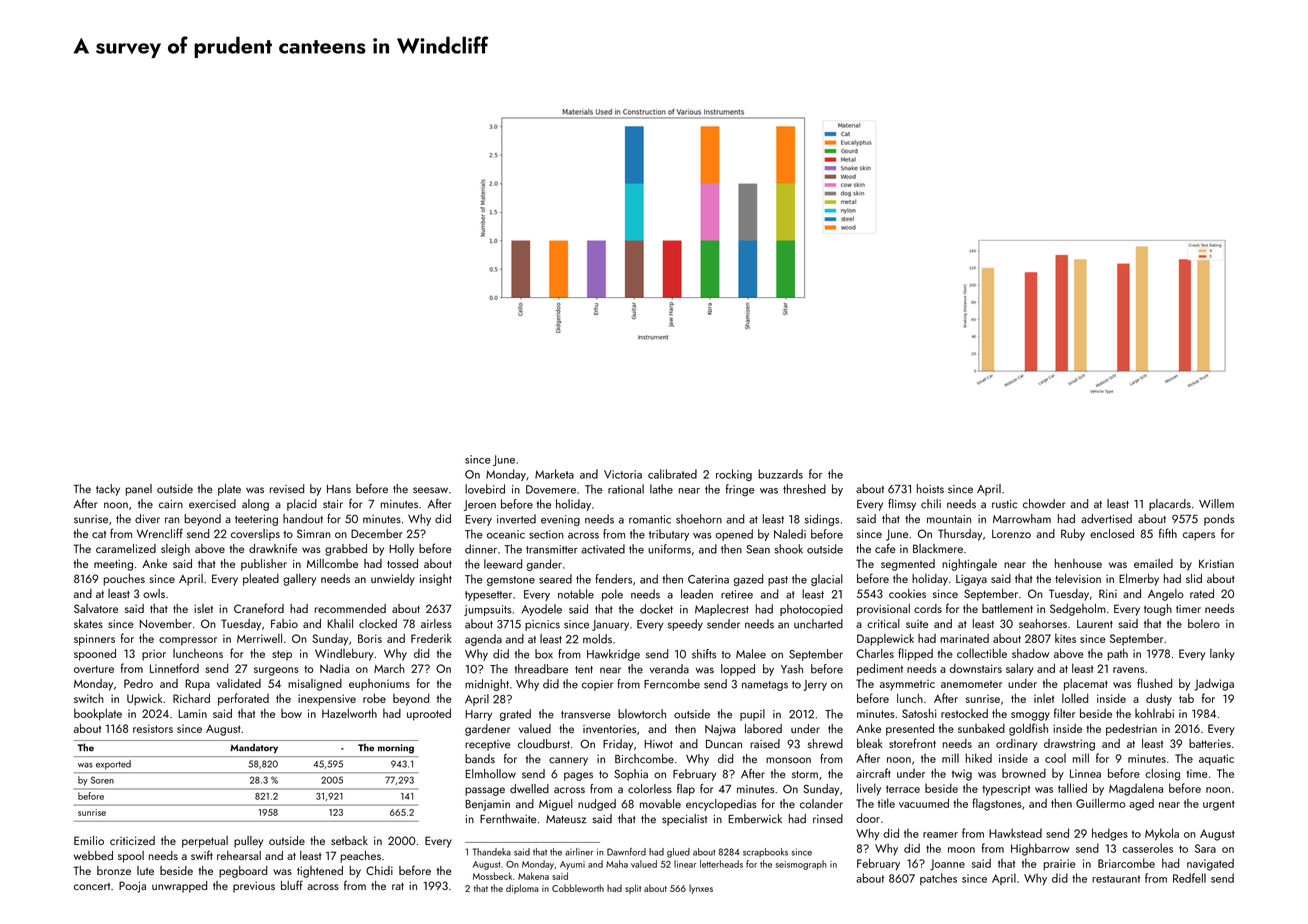 The width and height of the screenshot is (1308, 924). Describe the element at coordinates (124, 580) in the screenshot. I see `pouches` at that location.
